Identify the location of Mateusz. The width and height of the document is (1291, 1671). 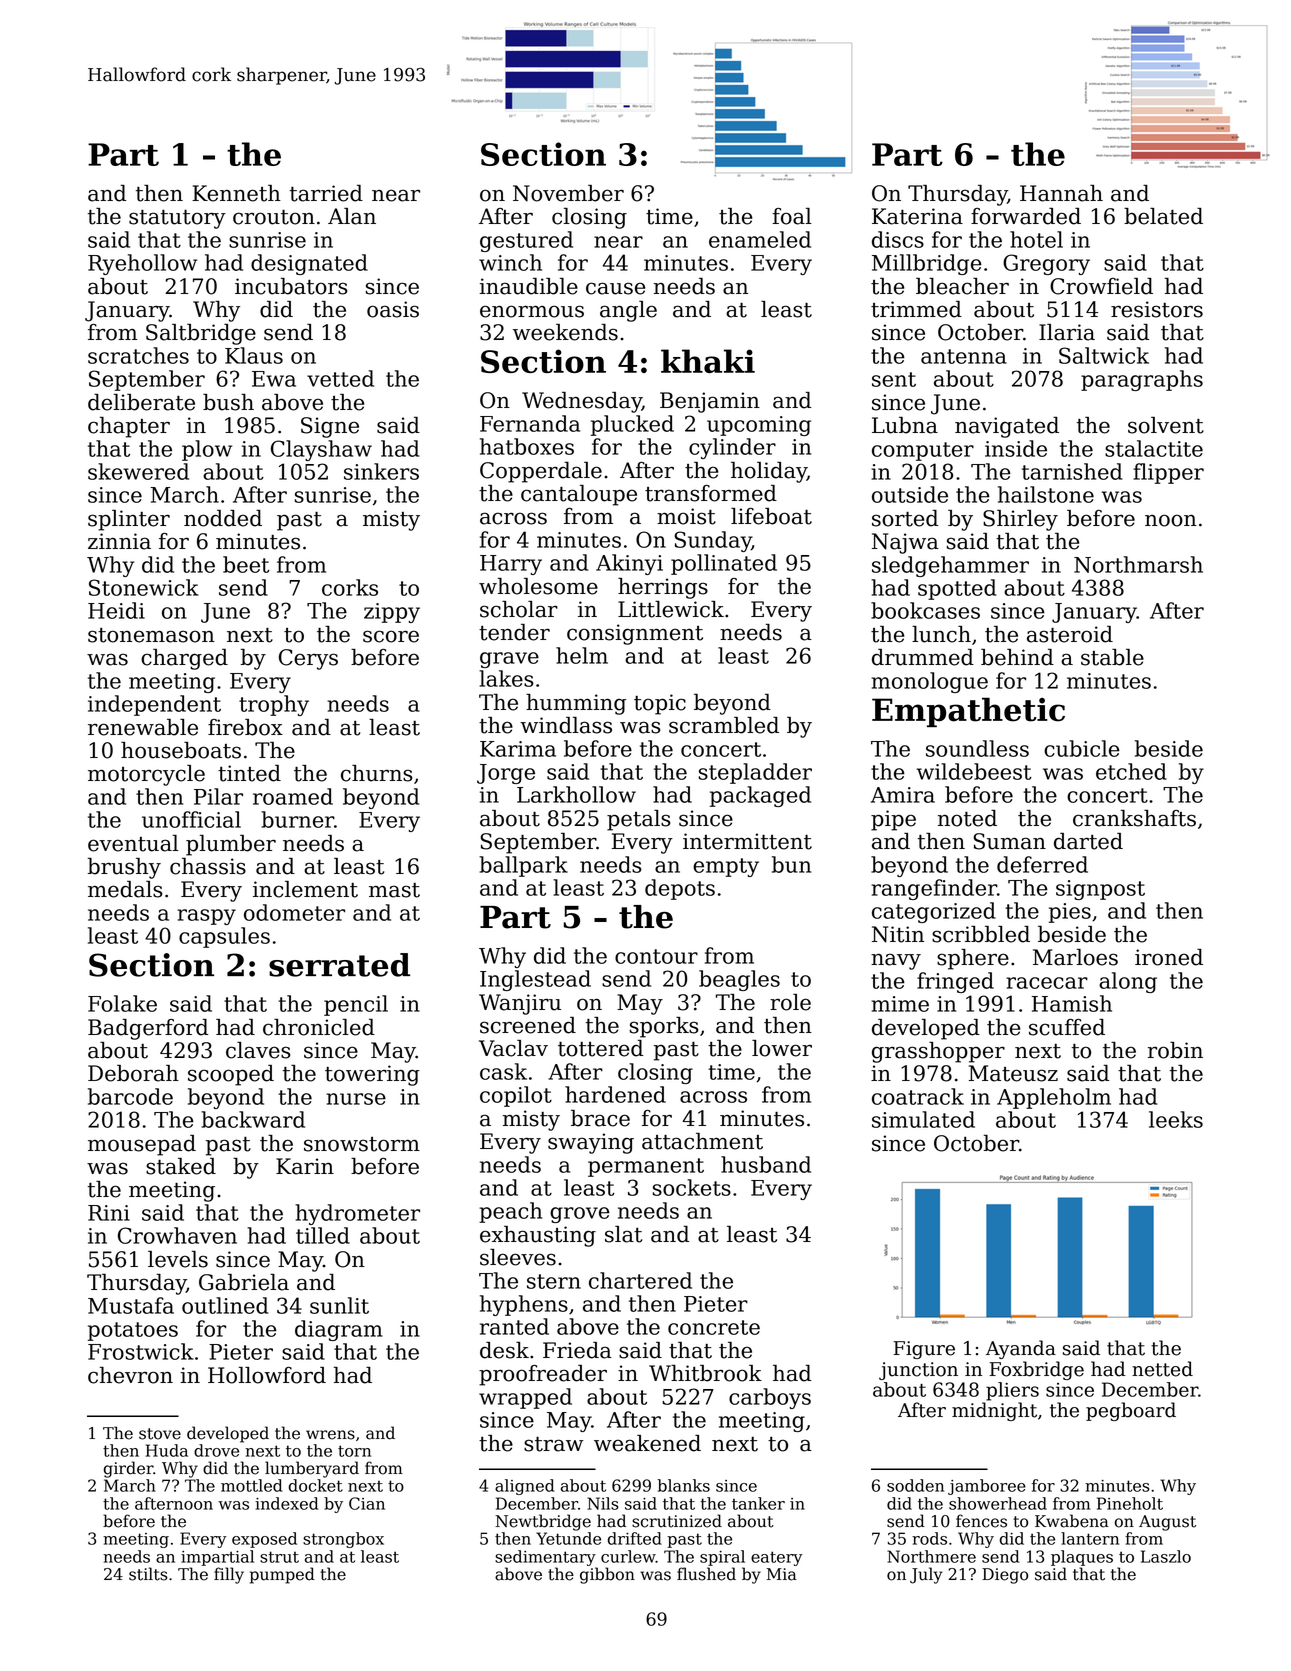
(1013, 1073).
